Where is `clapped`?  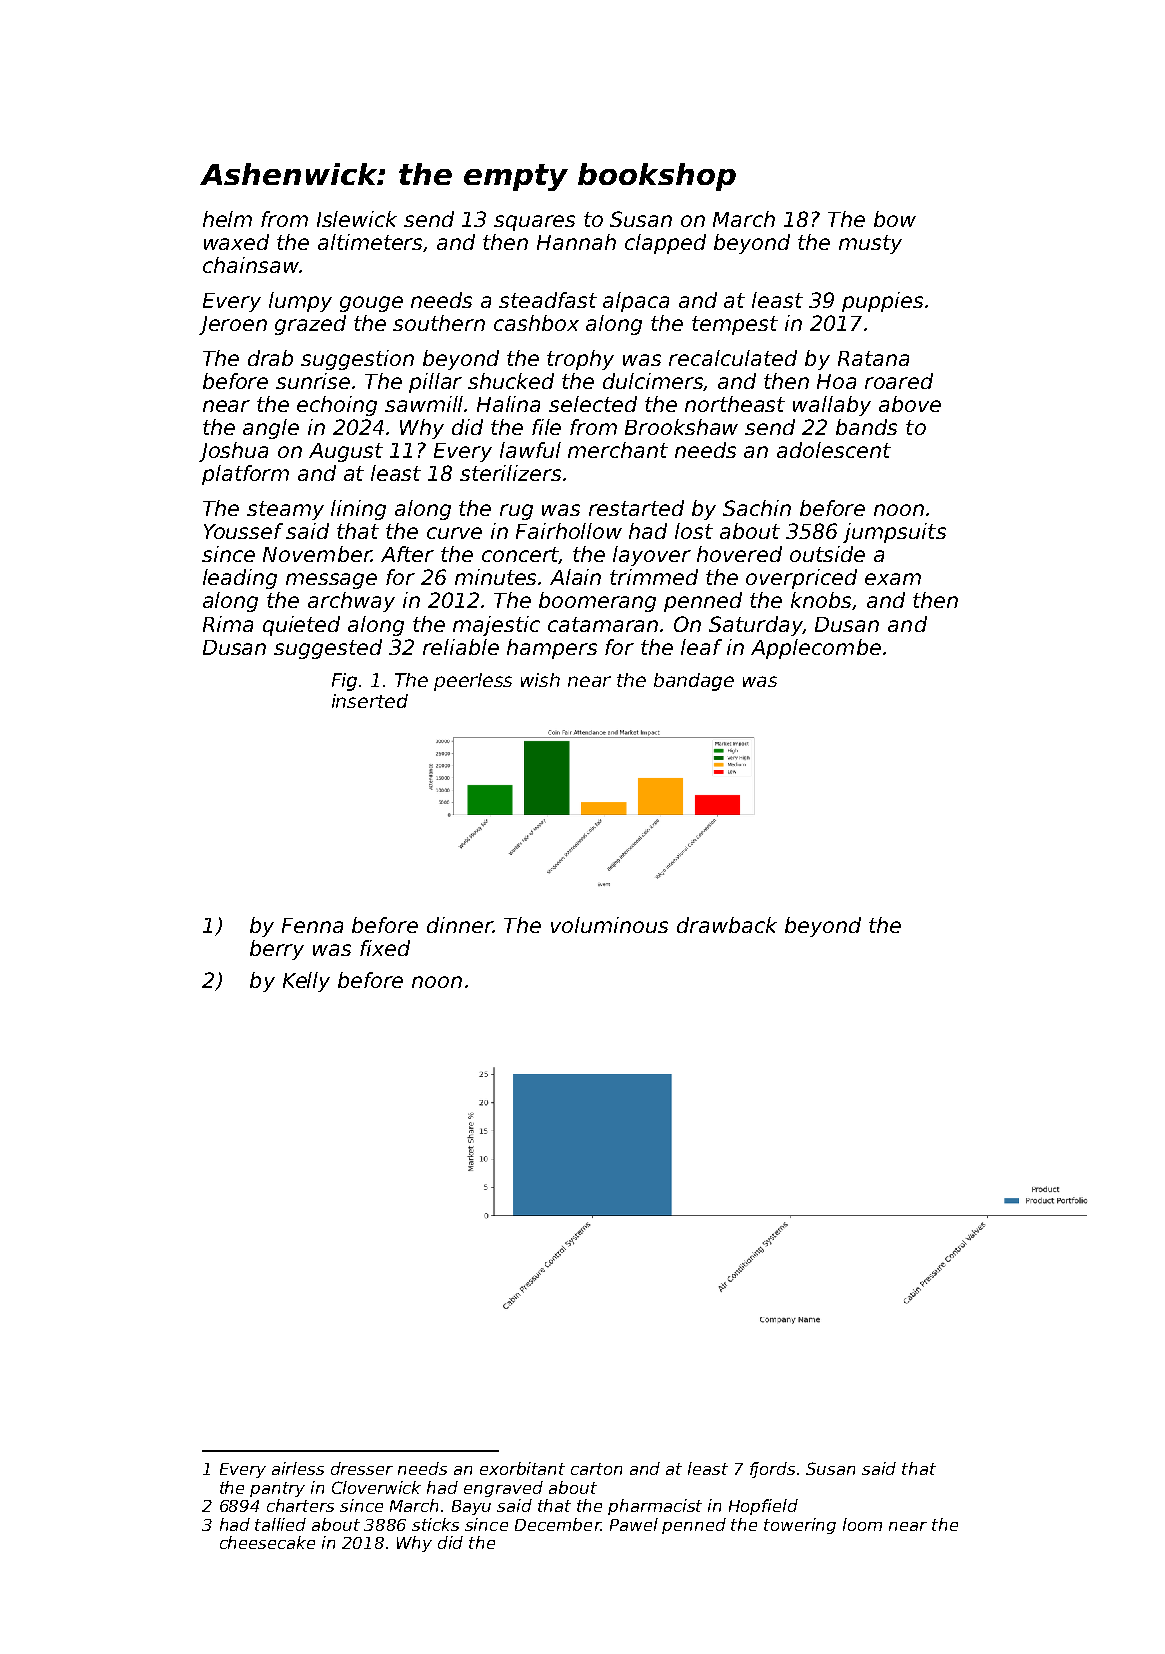
clapped is located at coordinates (665, 244).
